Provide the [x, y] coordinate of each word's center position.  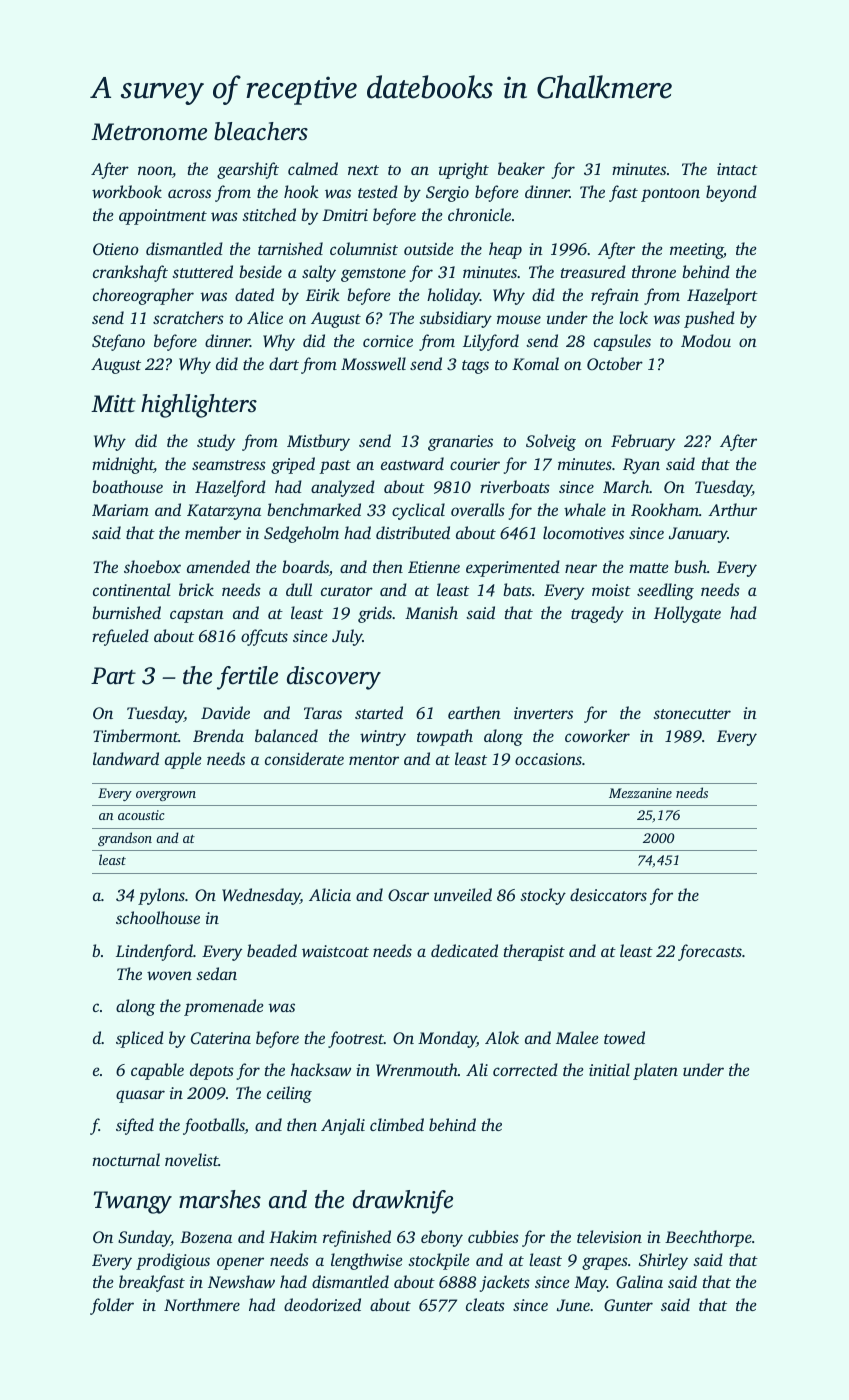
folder [112, 1306]
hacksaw [321, 1069]
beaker [521, 168]
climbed [397, 1124]
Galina [639, 1282]
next [363, 170]
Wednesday [261, 896]
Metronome [149, 132]
